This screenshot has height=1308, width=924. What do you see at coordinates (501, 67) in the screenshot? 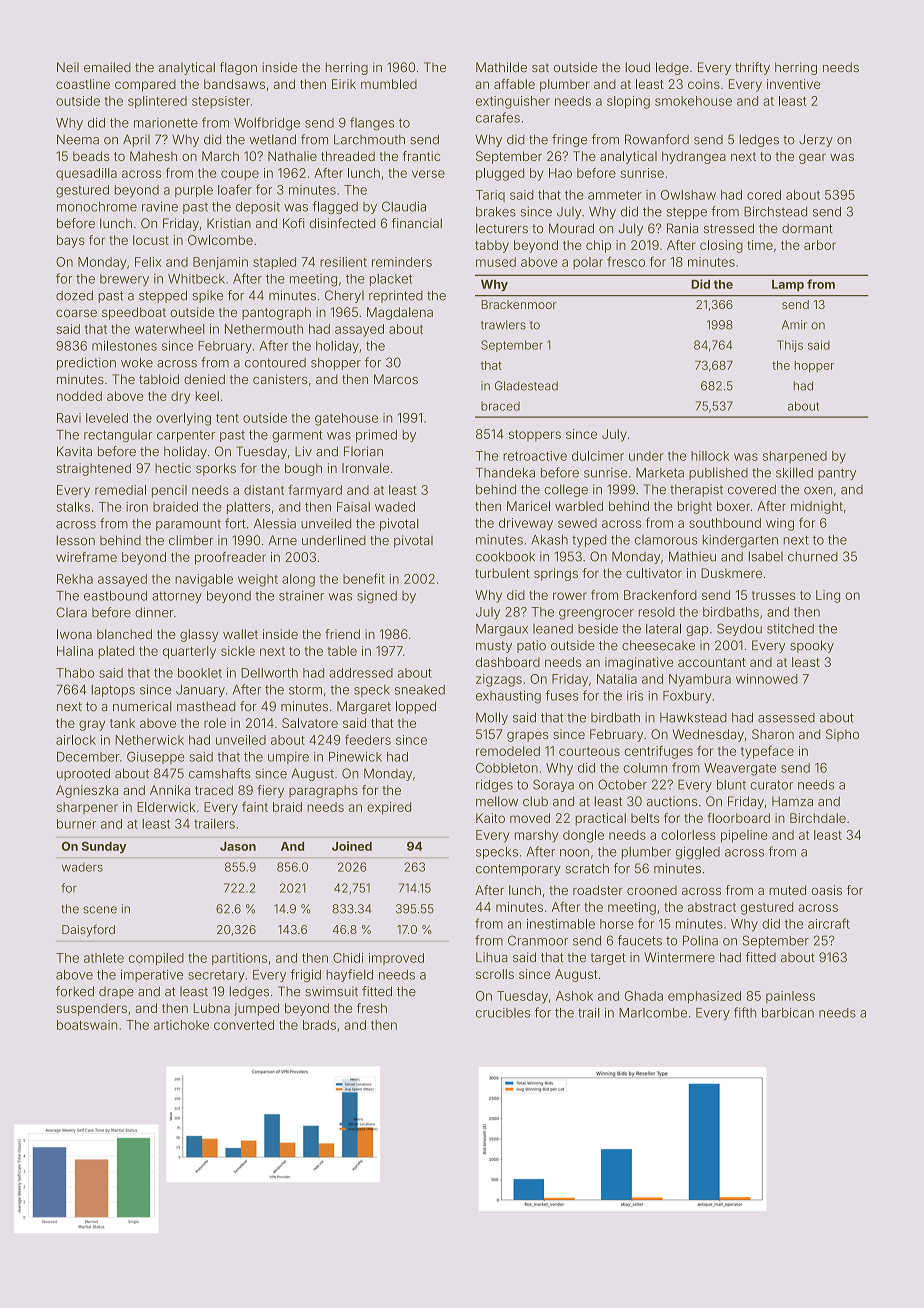
I see `Mathilde` at bounding box center [501, 67].
